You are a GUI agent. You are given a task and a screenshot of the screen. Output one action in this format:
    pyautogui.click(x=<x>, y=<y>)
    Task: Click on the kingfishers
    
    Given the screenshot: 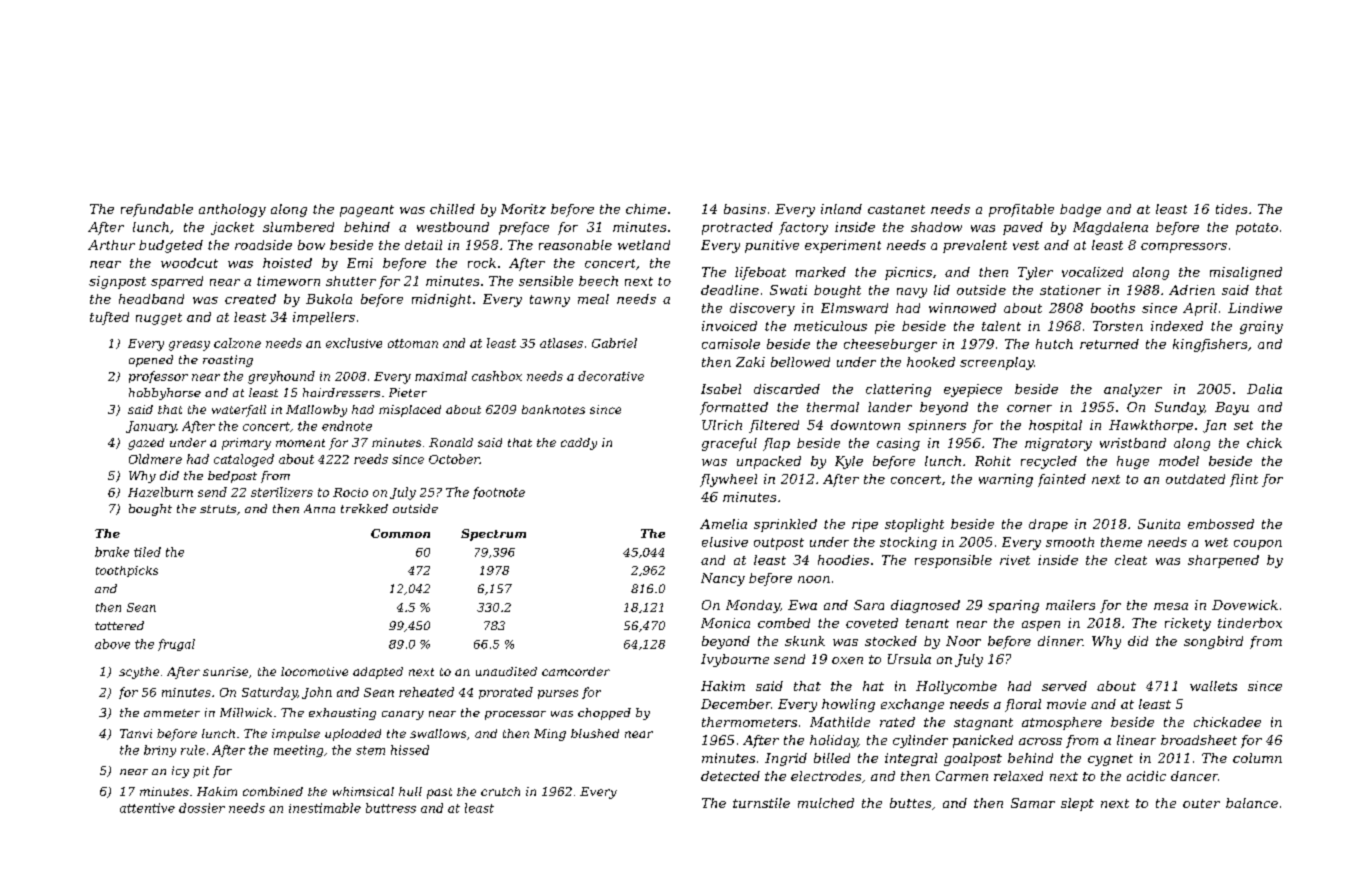 What is the action you would take?
    pyautogui.click(x=1210, y=345)
